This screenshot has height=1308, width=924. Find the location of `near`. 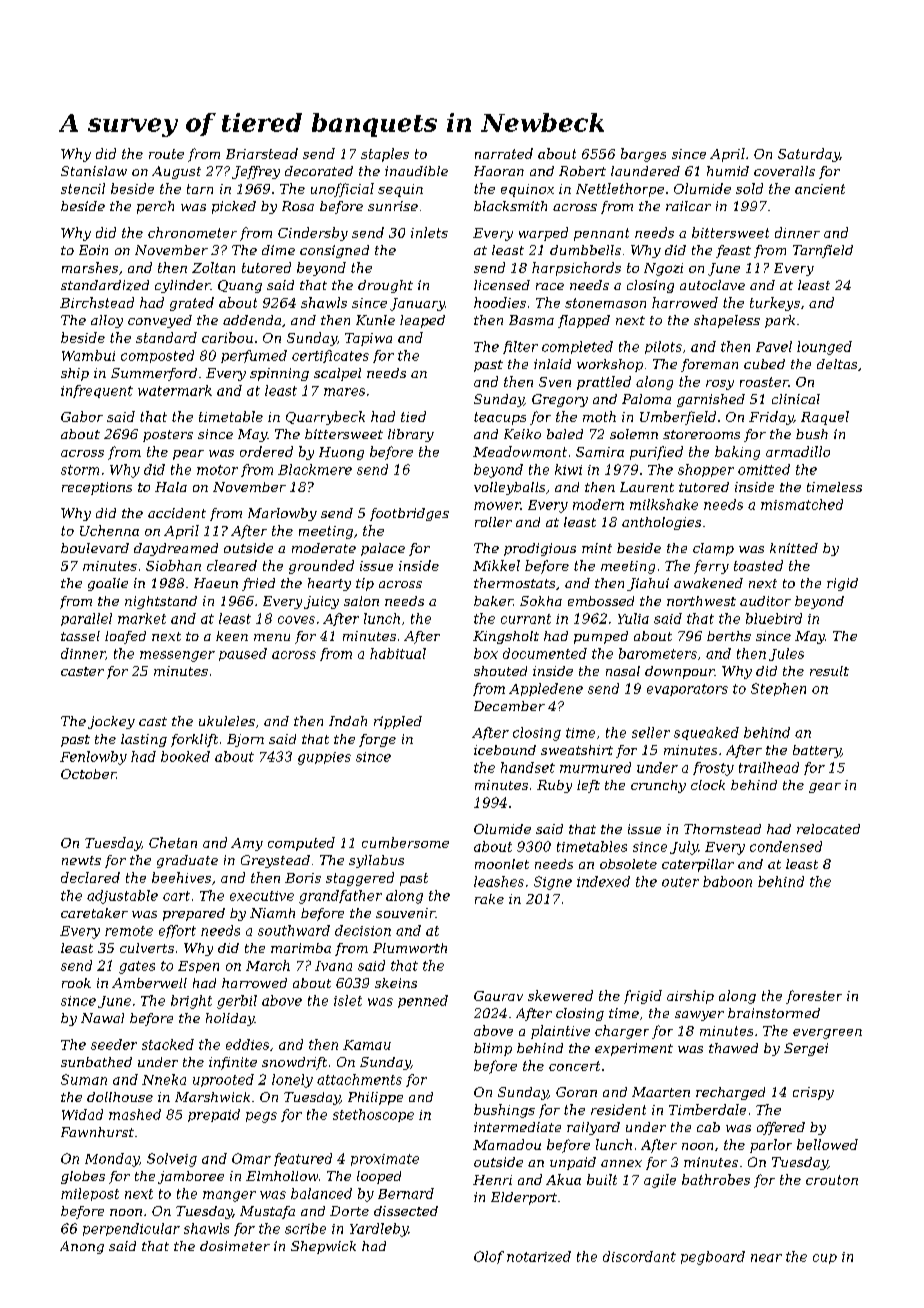

near is located at coordinates (766, 1258).
